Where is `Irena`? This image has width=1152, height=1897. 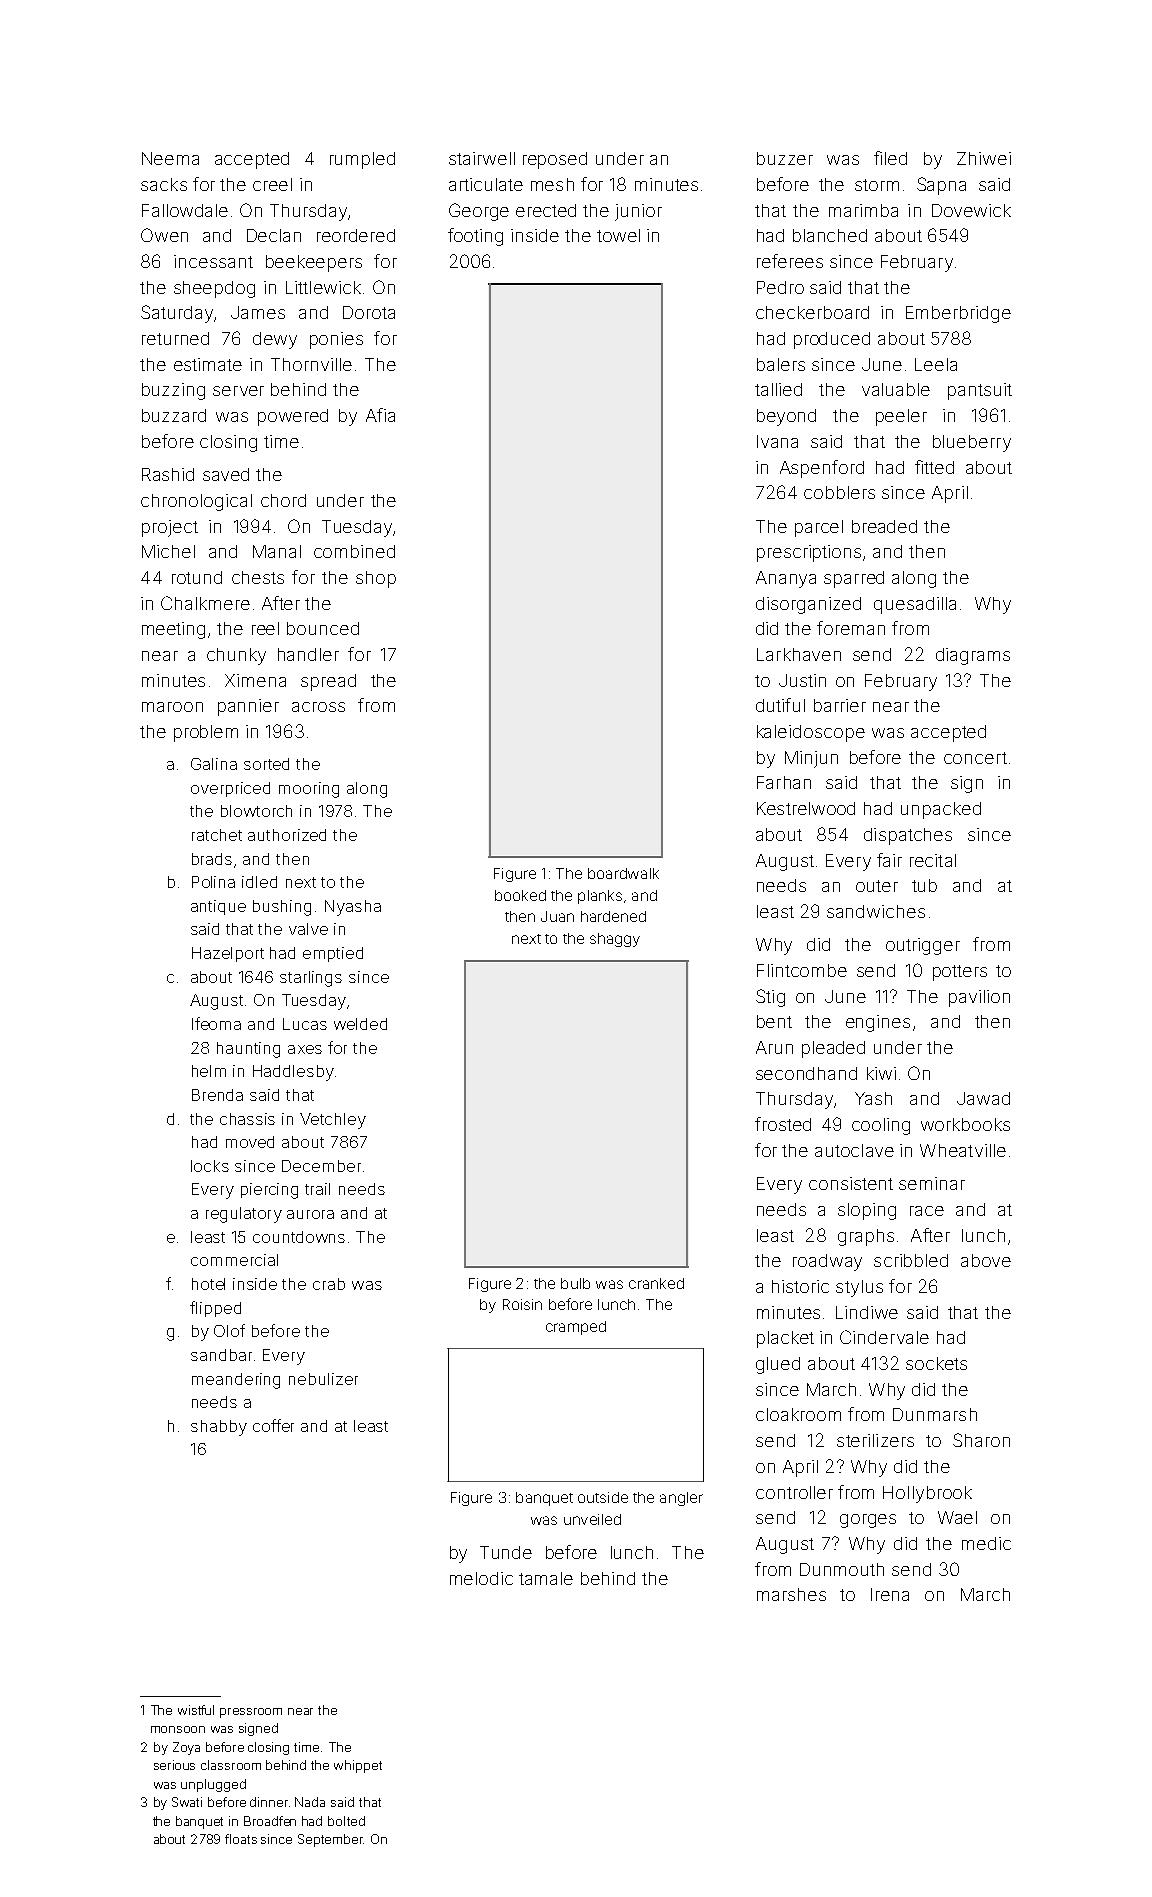
Irena is located at coordinates (890, 1594).
